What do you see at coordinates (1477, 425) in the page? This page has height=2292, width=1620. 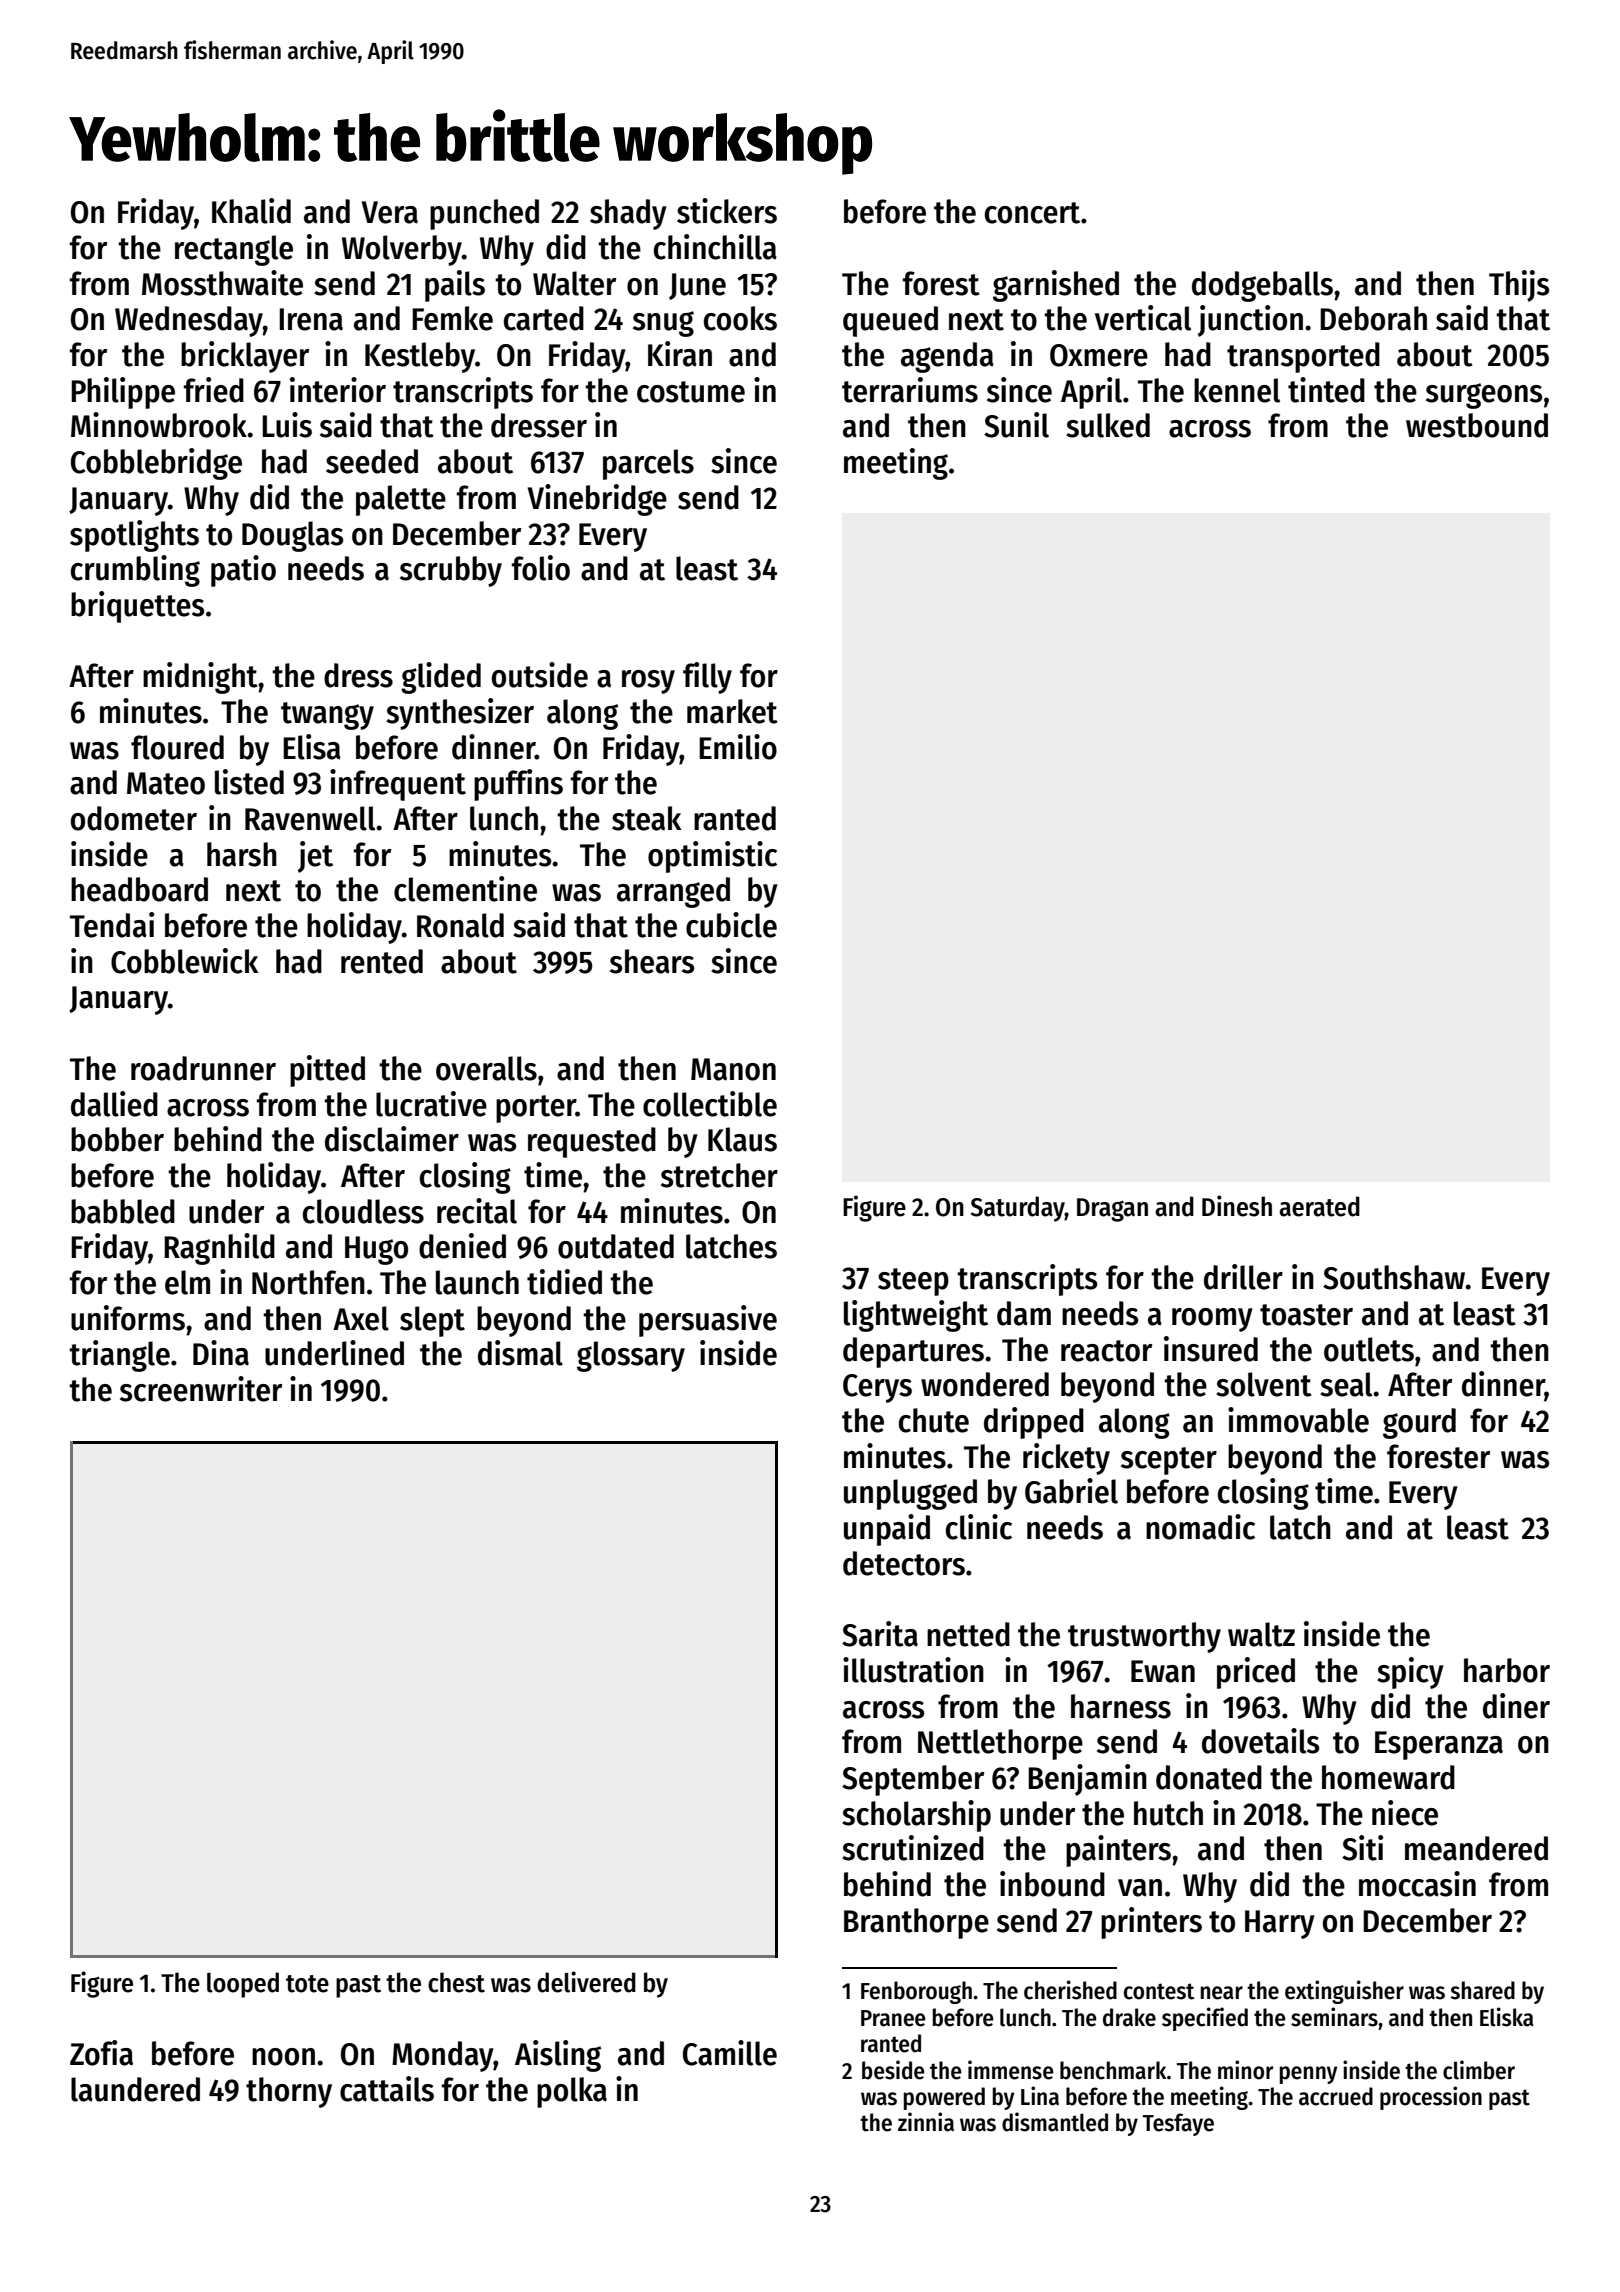 I see `westbound` at bounding box center [1477, 425].
